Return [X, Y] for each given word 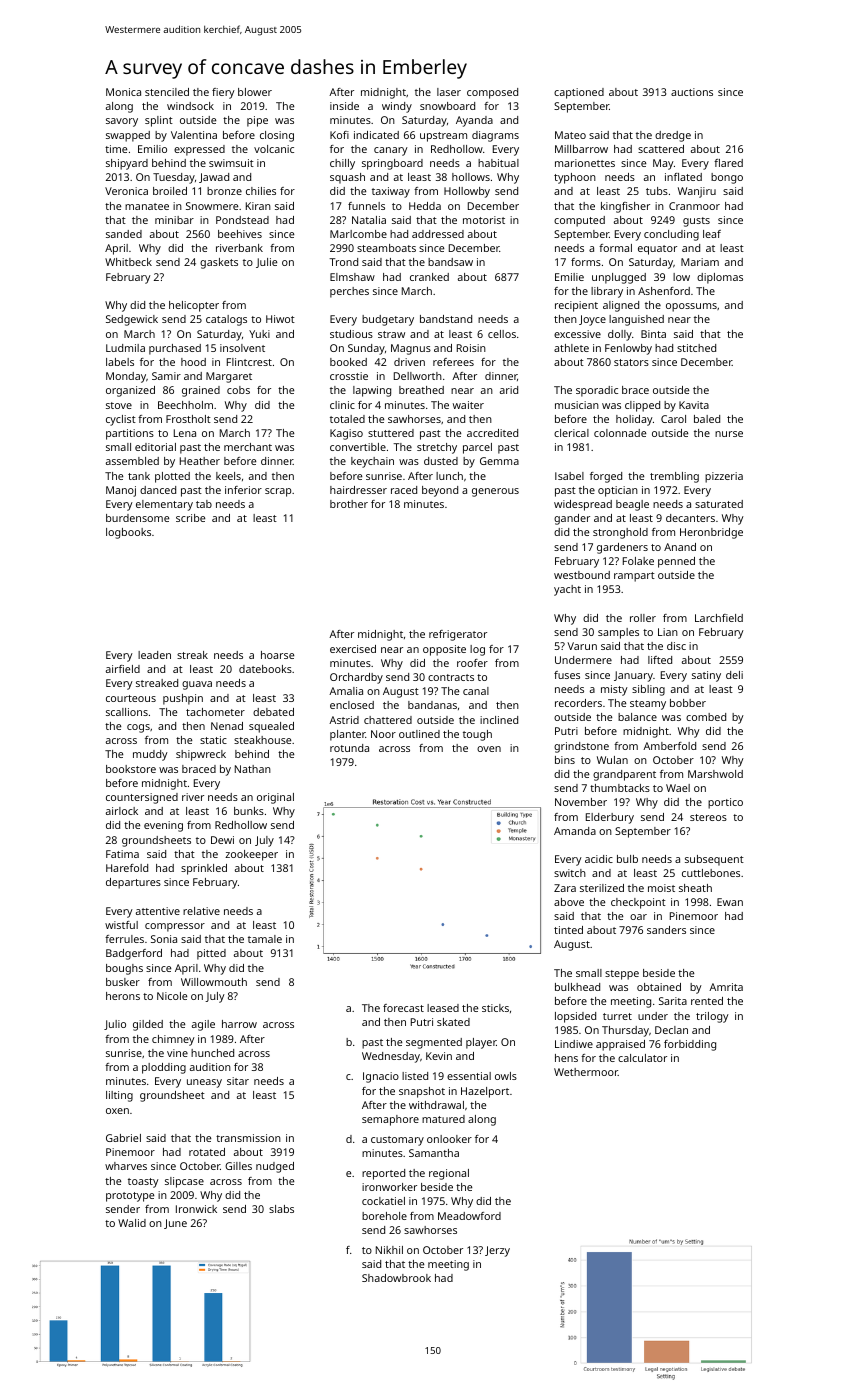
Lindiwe [574, 1044]
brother [349, 504]
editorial [155, 447]
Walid [132, 1223]
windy [397, 107]
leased [443, 1008]
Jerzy [497, 1251]
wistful [121, 925]
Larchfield [719, 618]
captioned [579, 93]
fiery [223, 93]
